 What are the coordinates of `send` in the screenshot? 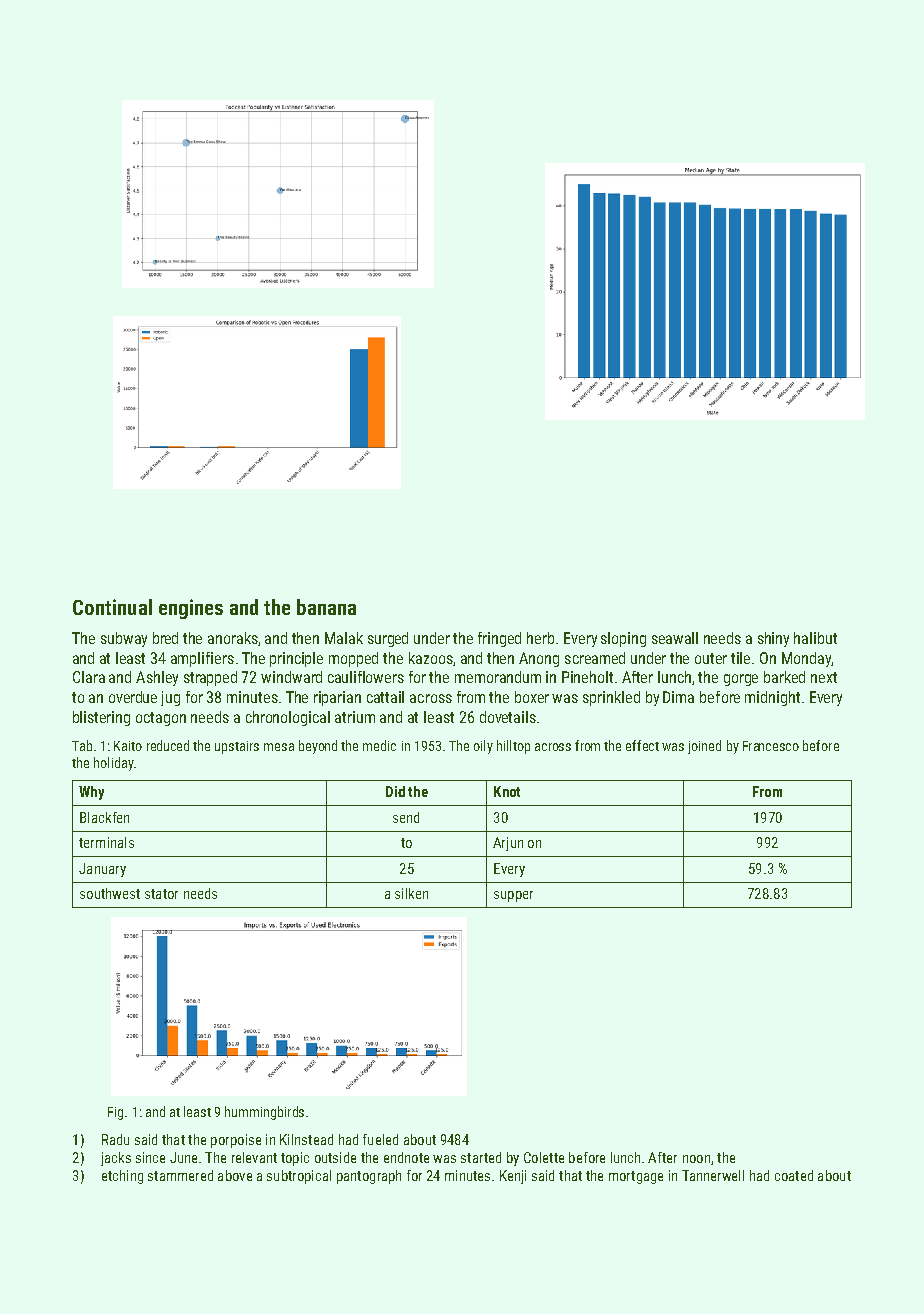 It's located at (406, 817).
